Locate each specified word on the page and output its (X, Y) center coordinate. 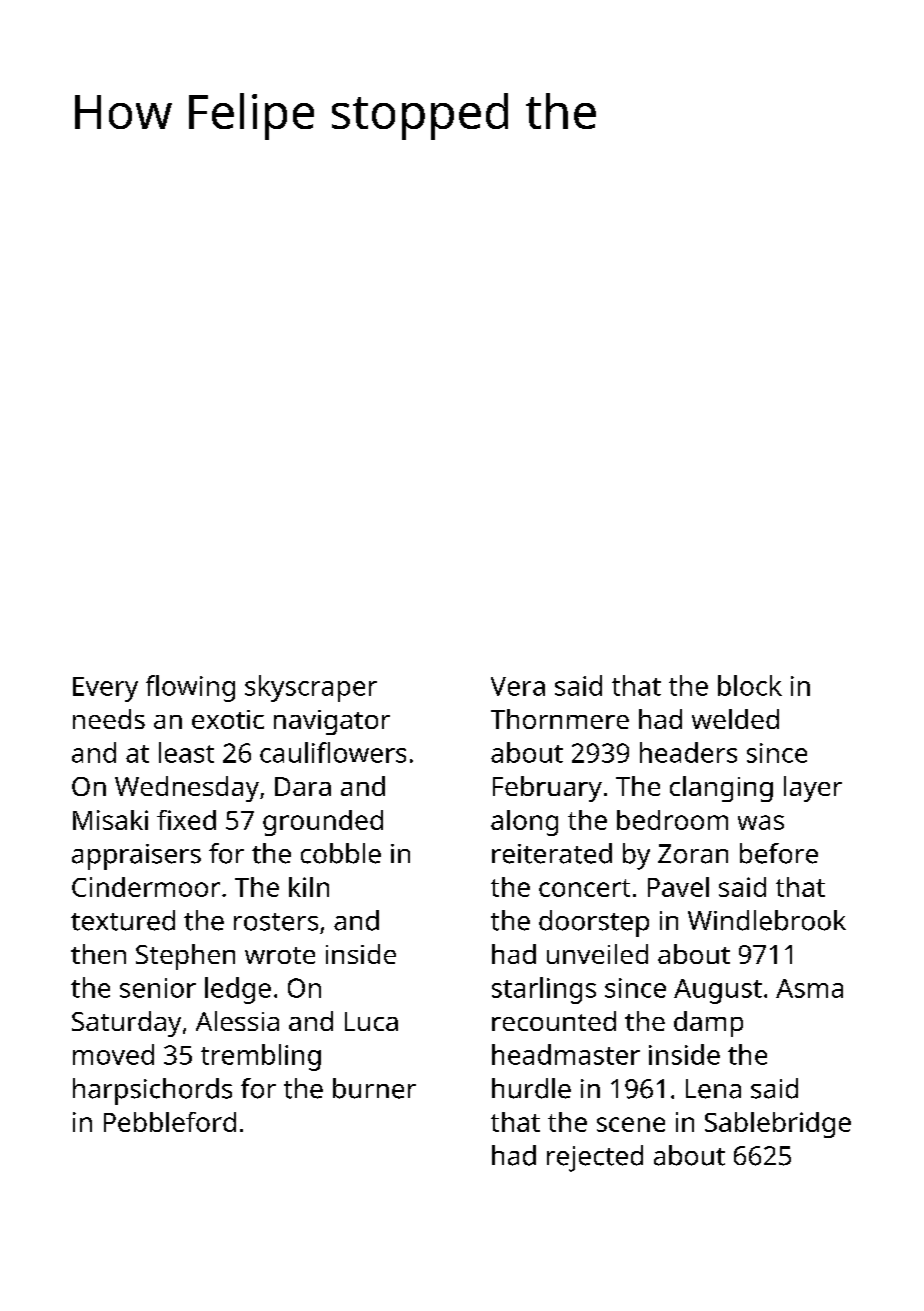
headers (688, 752)
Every (105, 689)
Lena (713, 1089)
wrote (280, 955)
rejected (595, 1158)
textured (123, 920)
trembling (261, 1057)
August (718, 991)
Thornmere (560, 719)
